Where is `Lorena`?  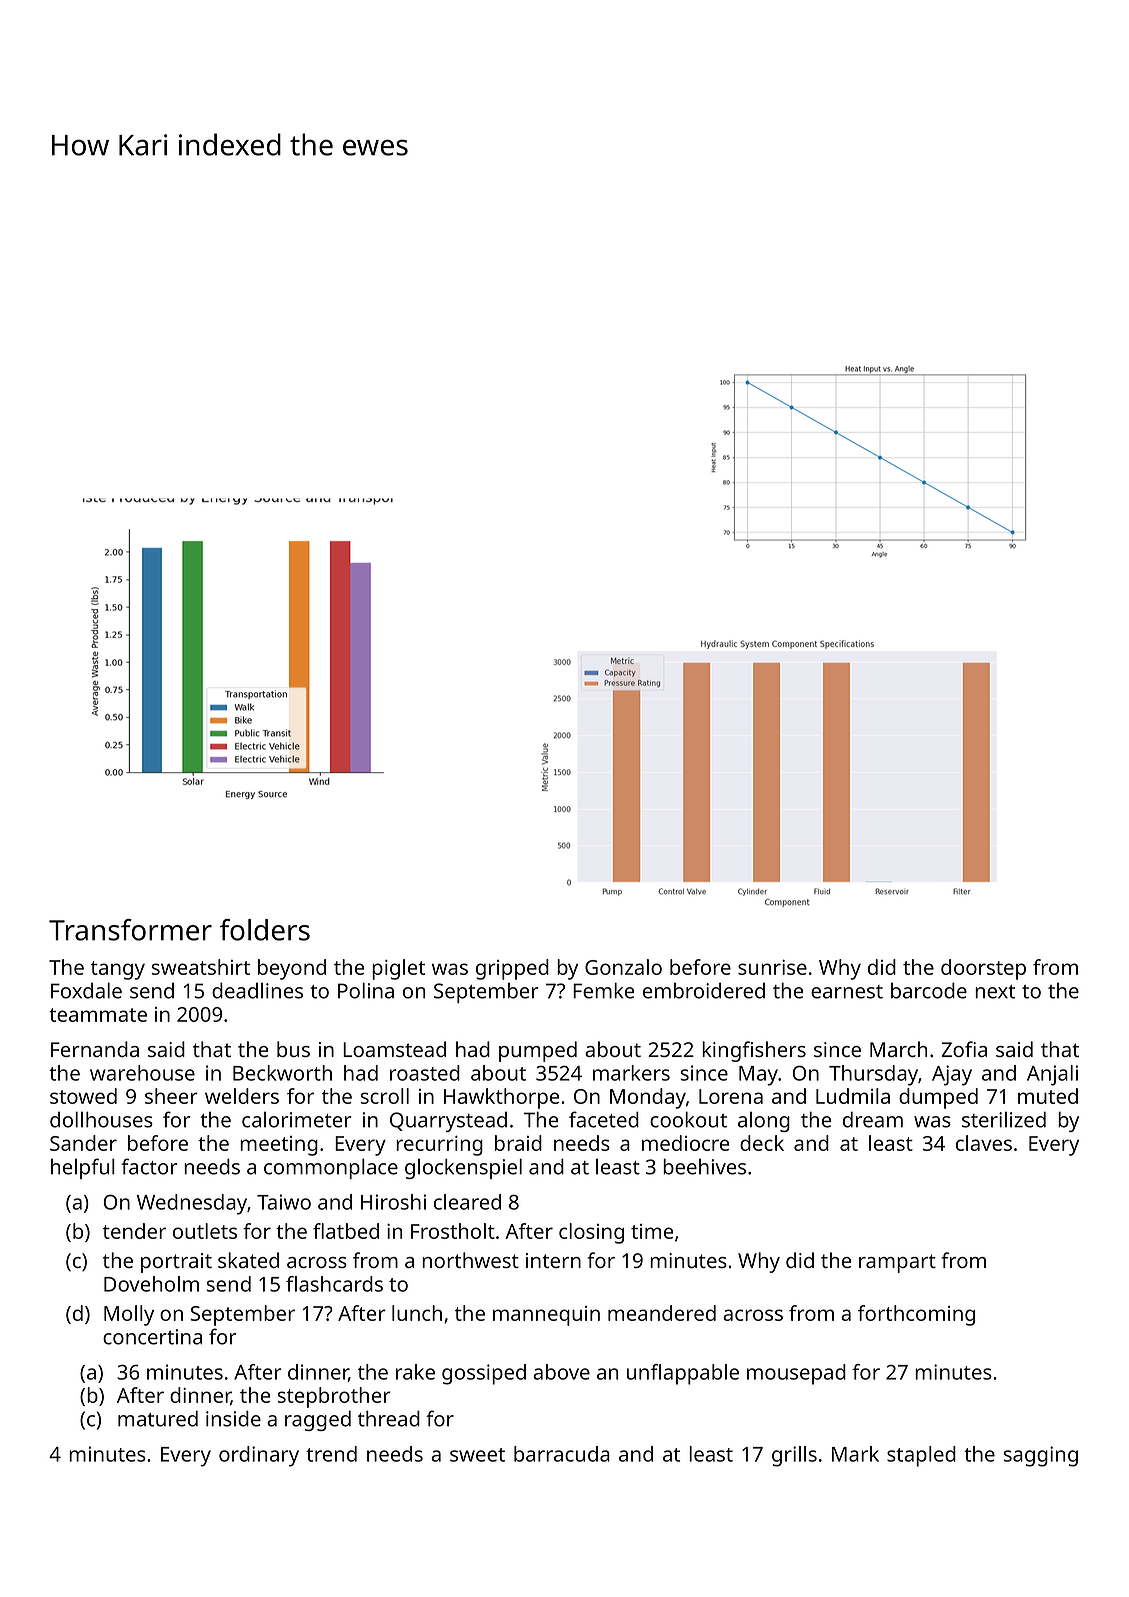
Lorena is located at coordinates (731, 1096).
